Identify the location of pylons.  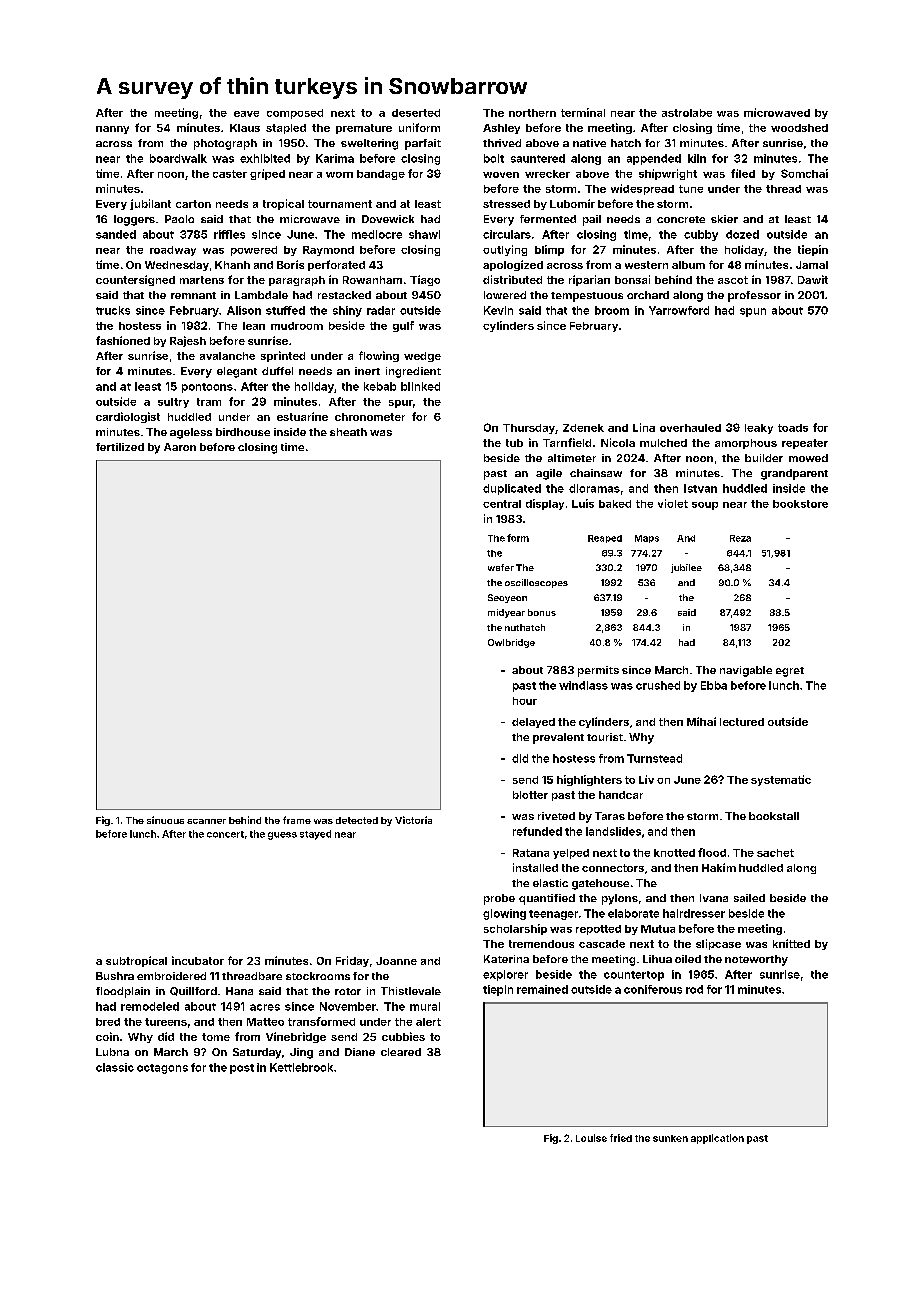
(620, 899).
